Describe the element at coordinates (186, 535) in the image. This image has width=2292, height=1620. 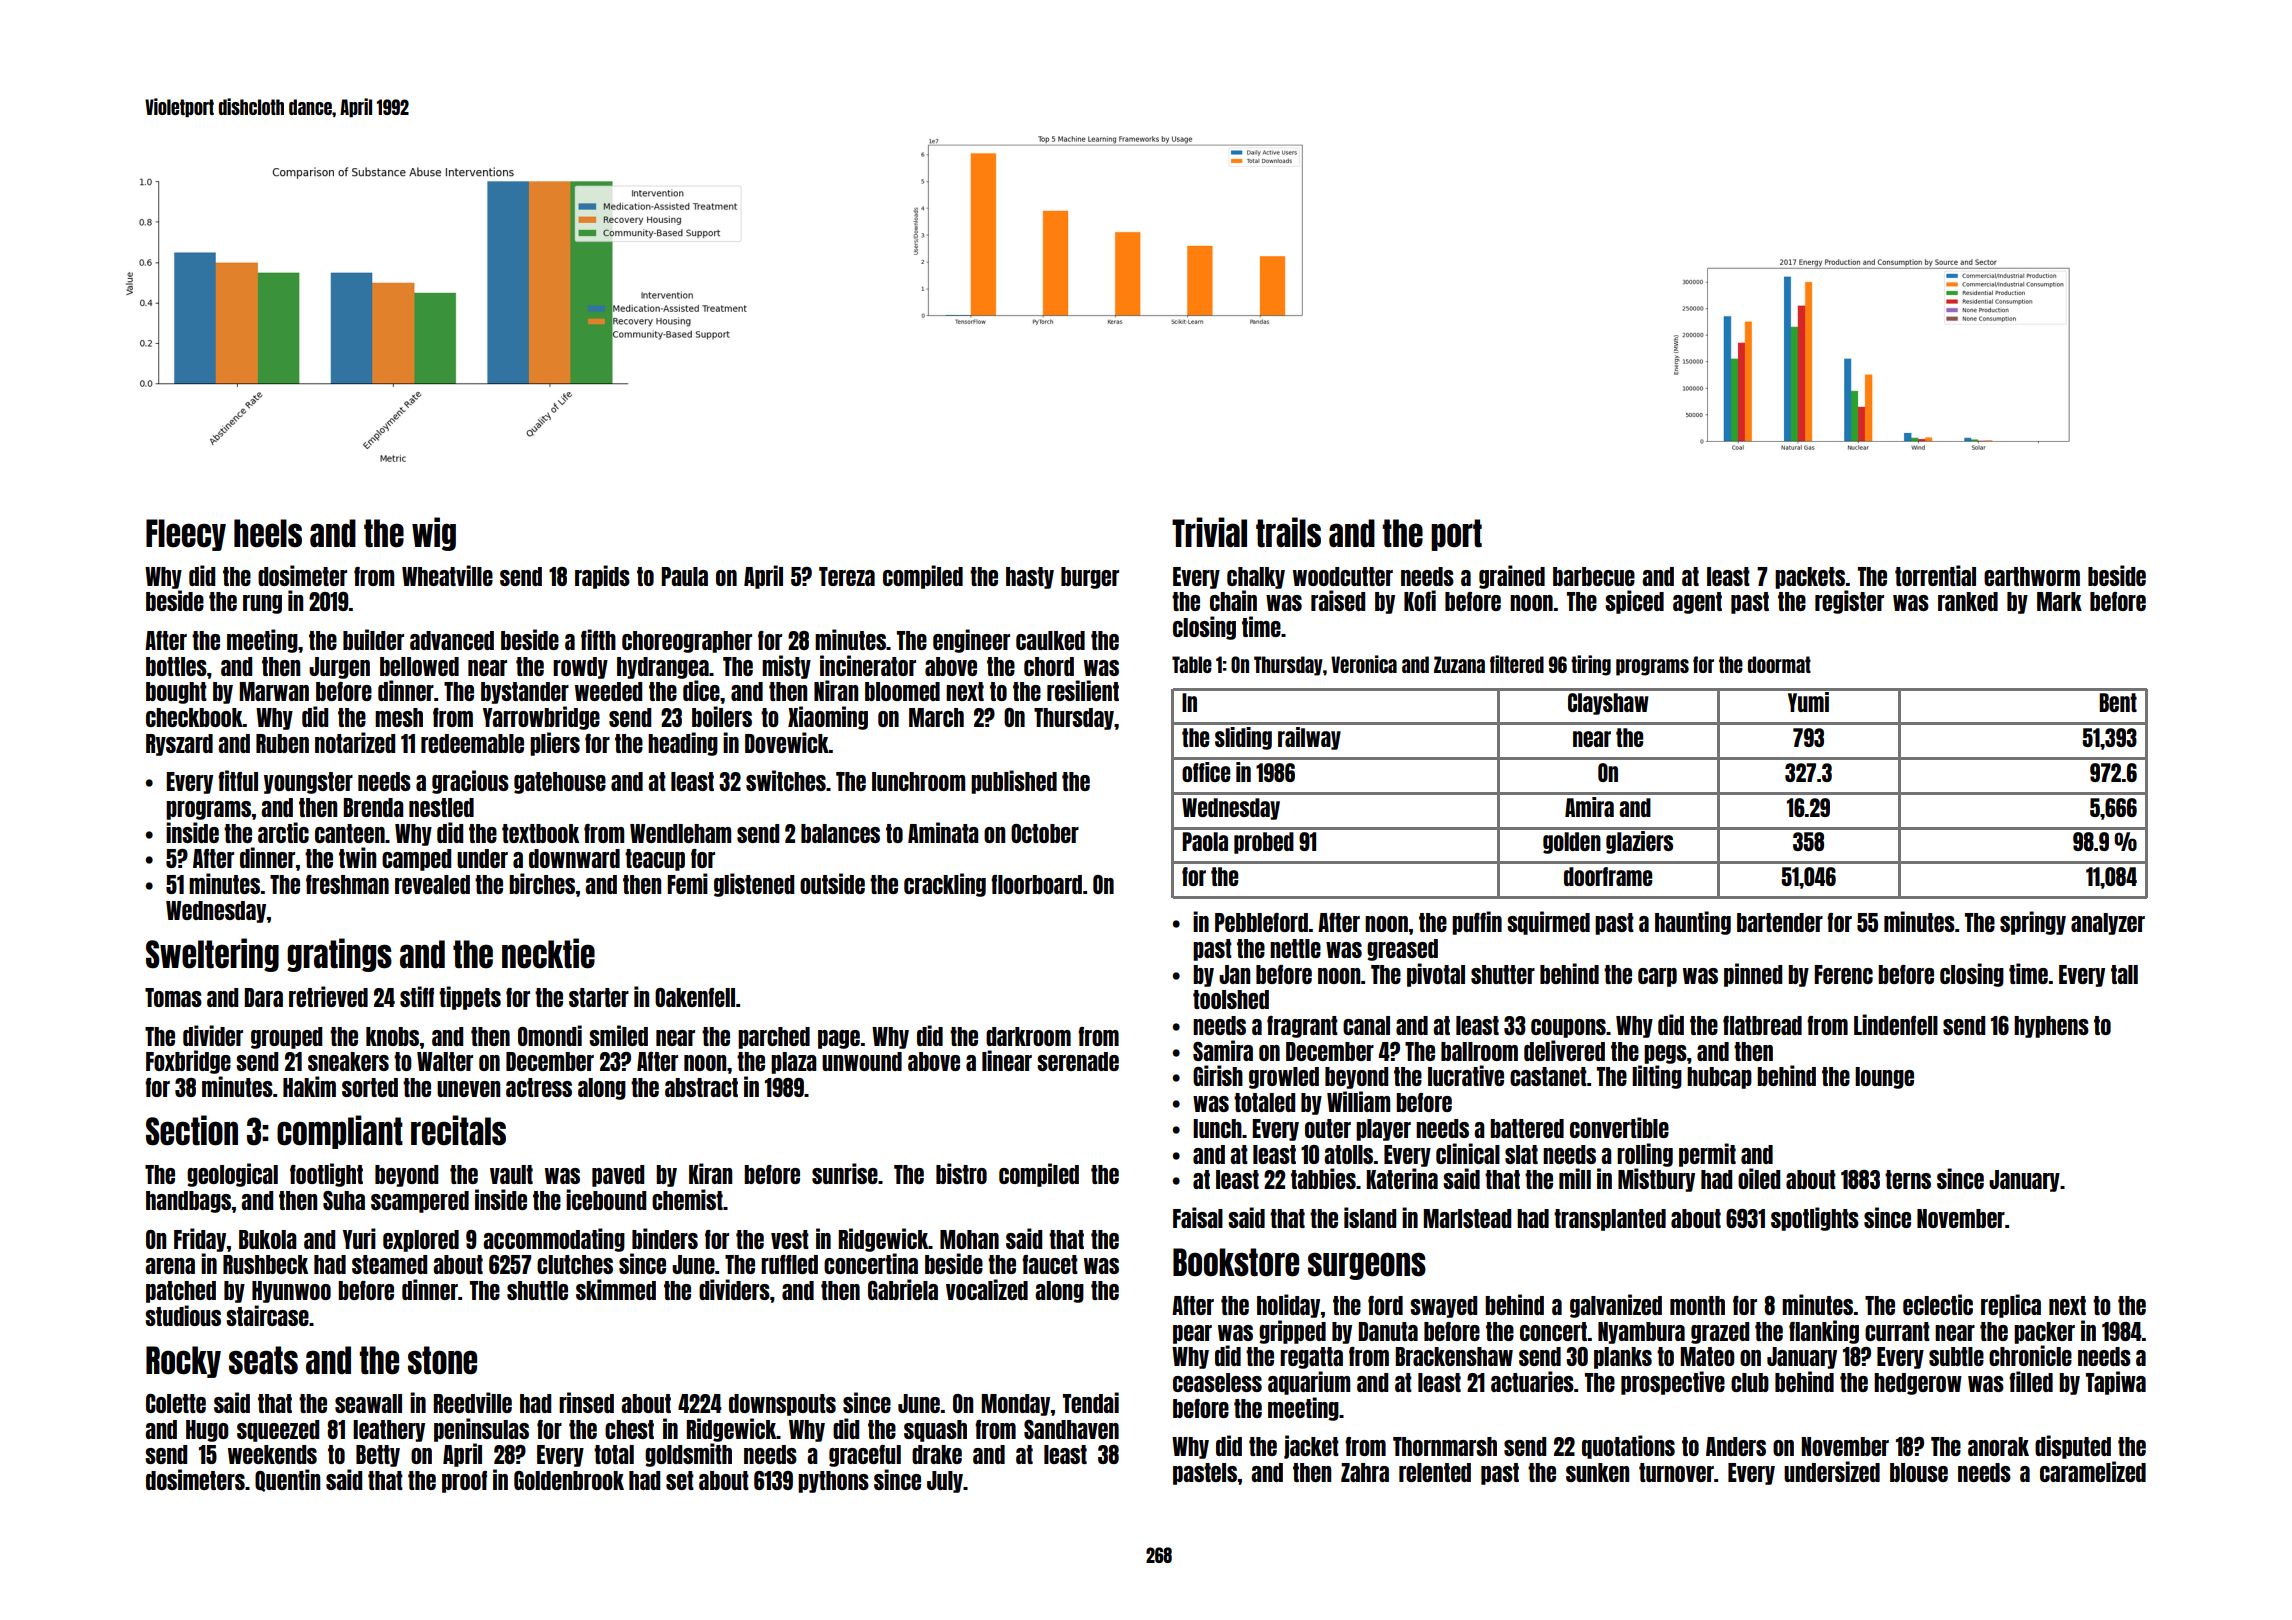
I see `Fleecy` at that location.
